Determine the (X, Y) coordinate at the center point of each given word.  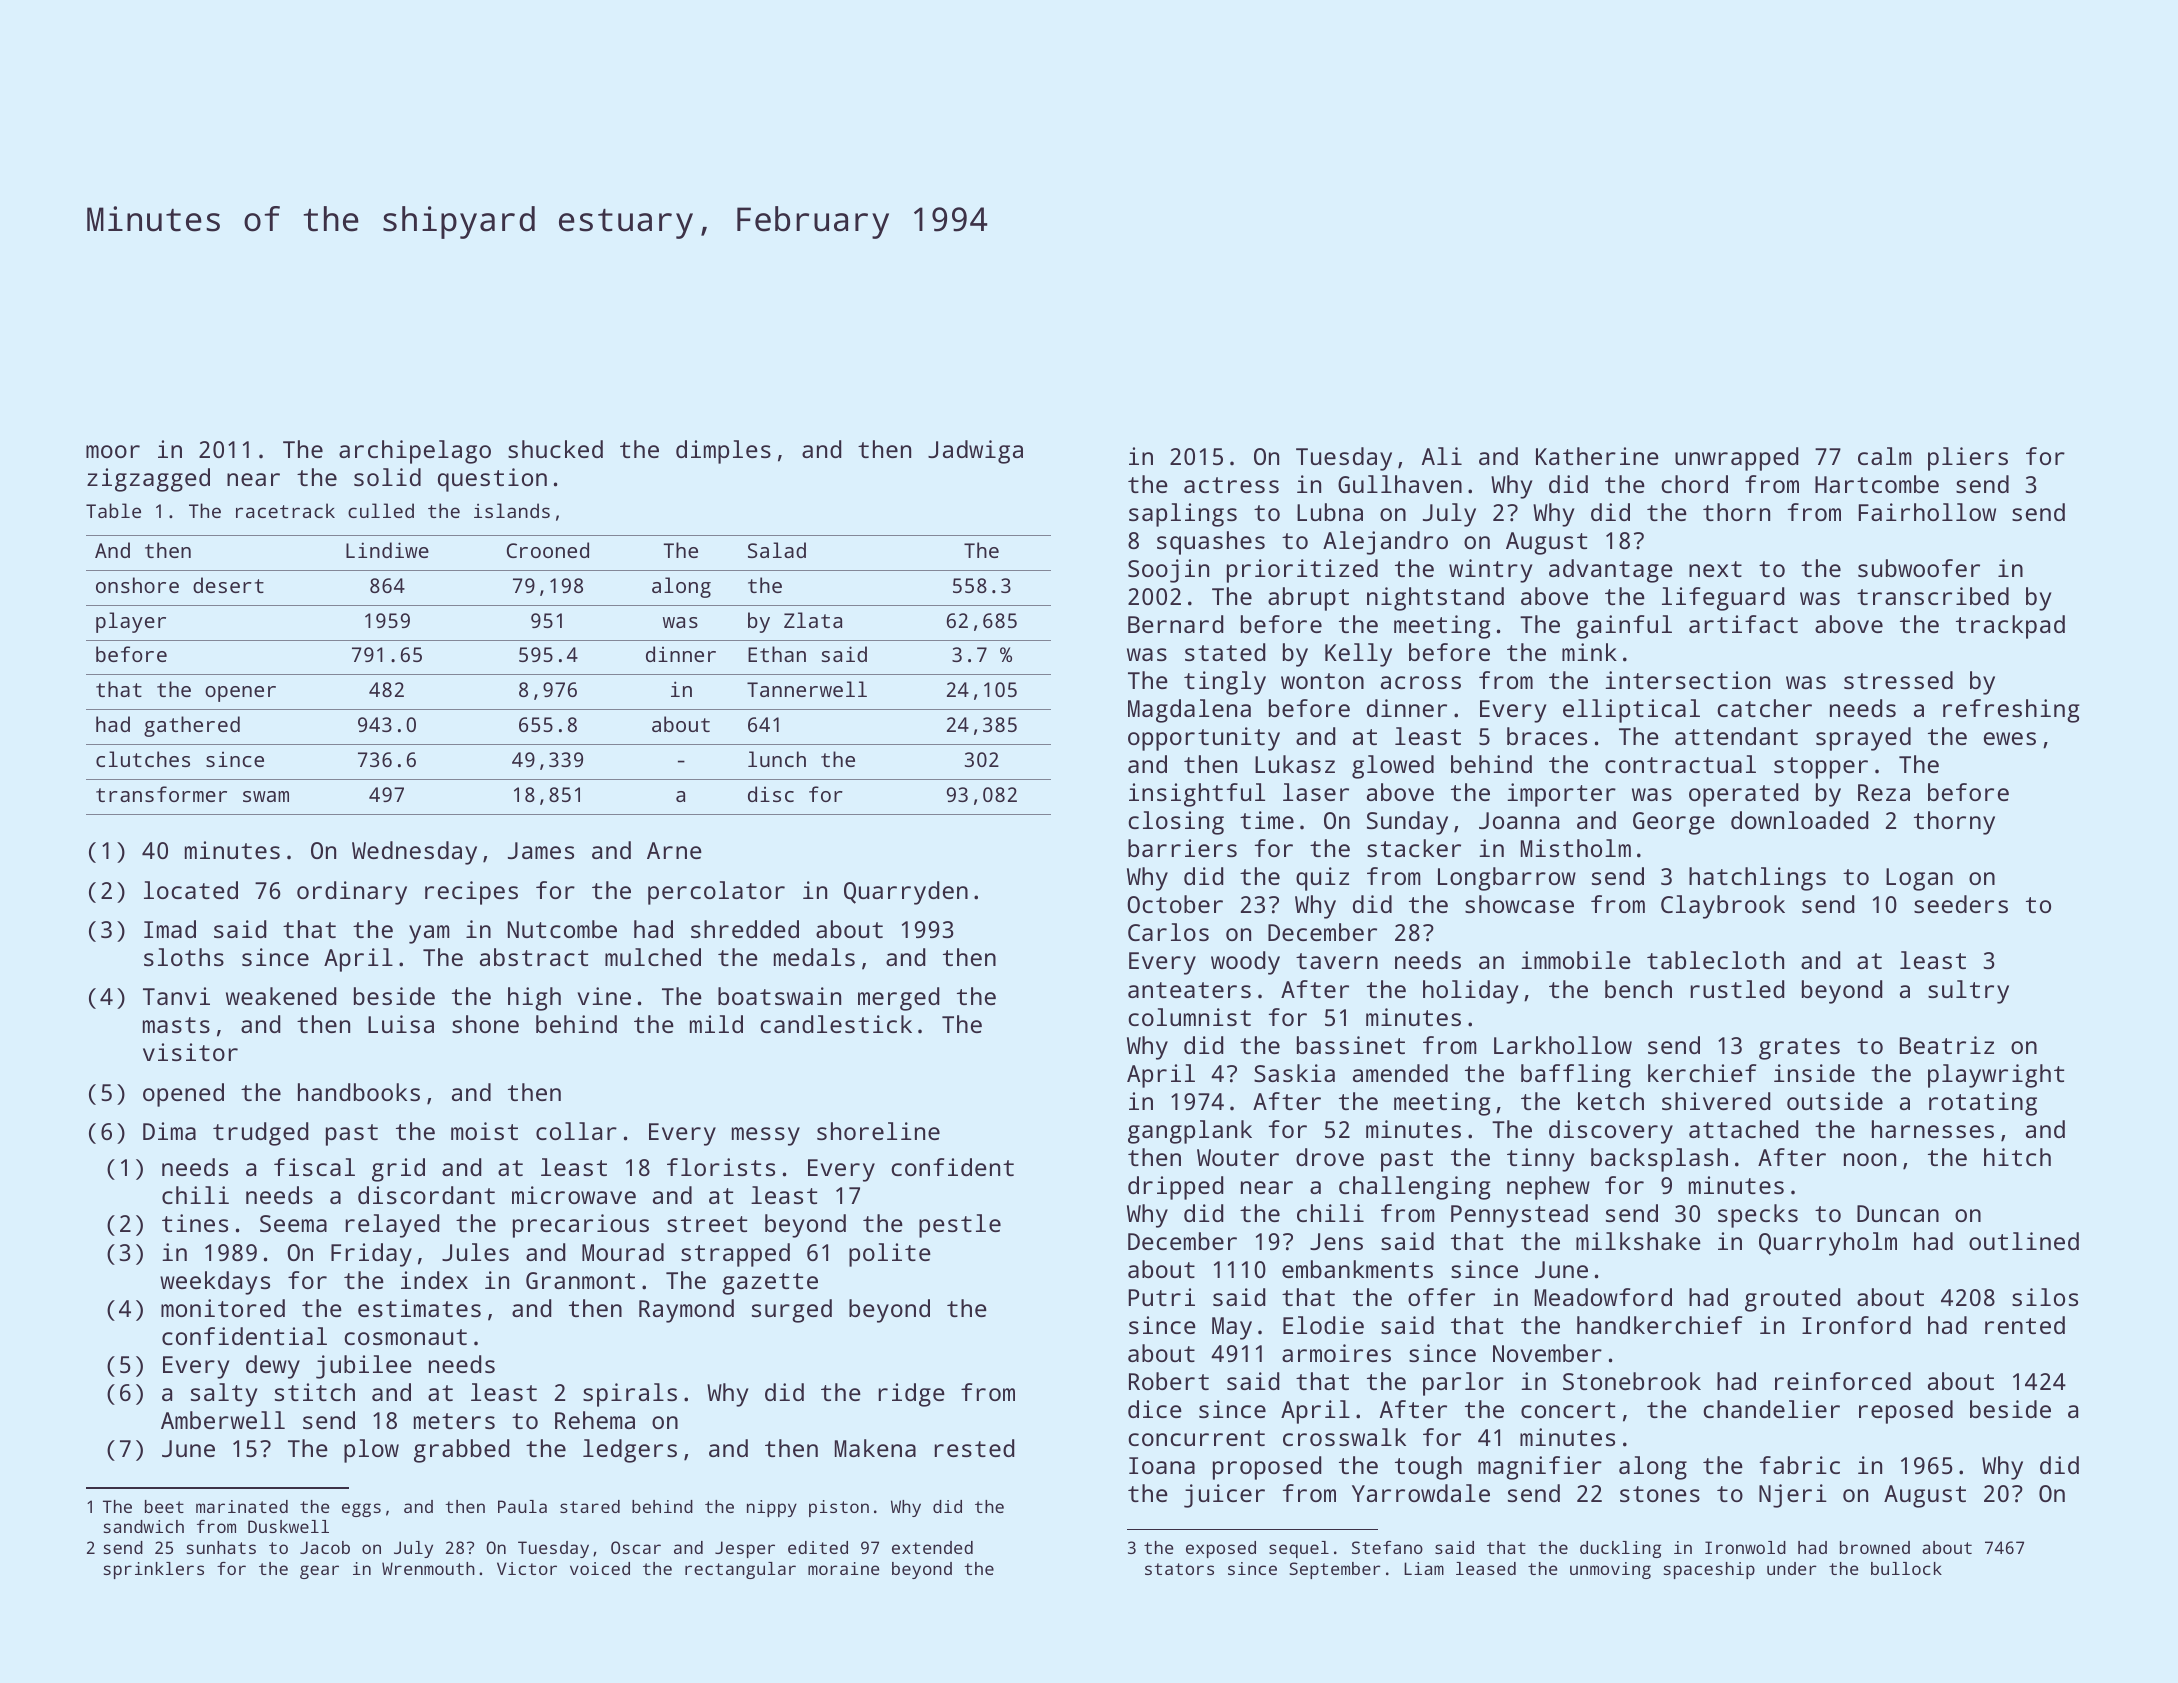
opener (240, 694)
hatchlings (1757, 879)
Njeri (1793, 1496)
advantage (1611, 571)
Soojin (1168, 571)
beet (164, 1506)
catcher (1764, 708)
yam (429, 934)
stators (1179, 1569)
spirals (630, 1395)
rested (974, 1448)
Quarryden (906, 893)
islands (512, 510)
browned (1875, 1547)
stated (1225, 652)
